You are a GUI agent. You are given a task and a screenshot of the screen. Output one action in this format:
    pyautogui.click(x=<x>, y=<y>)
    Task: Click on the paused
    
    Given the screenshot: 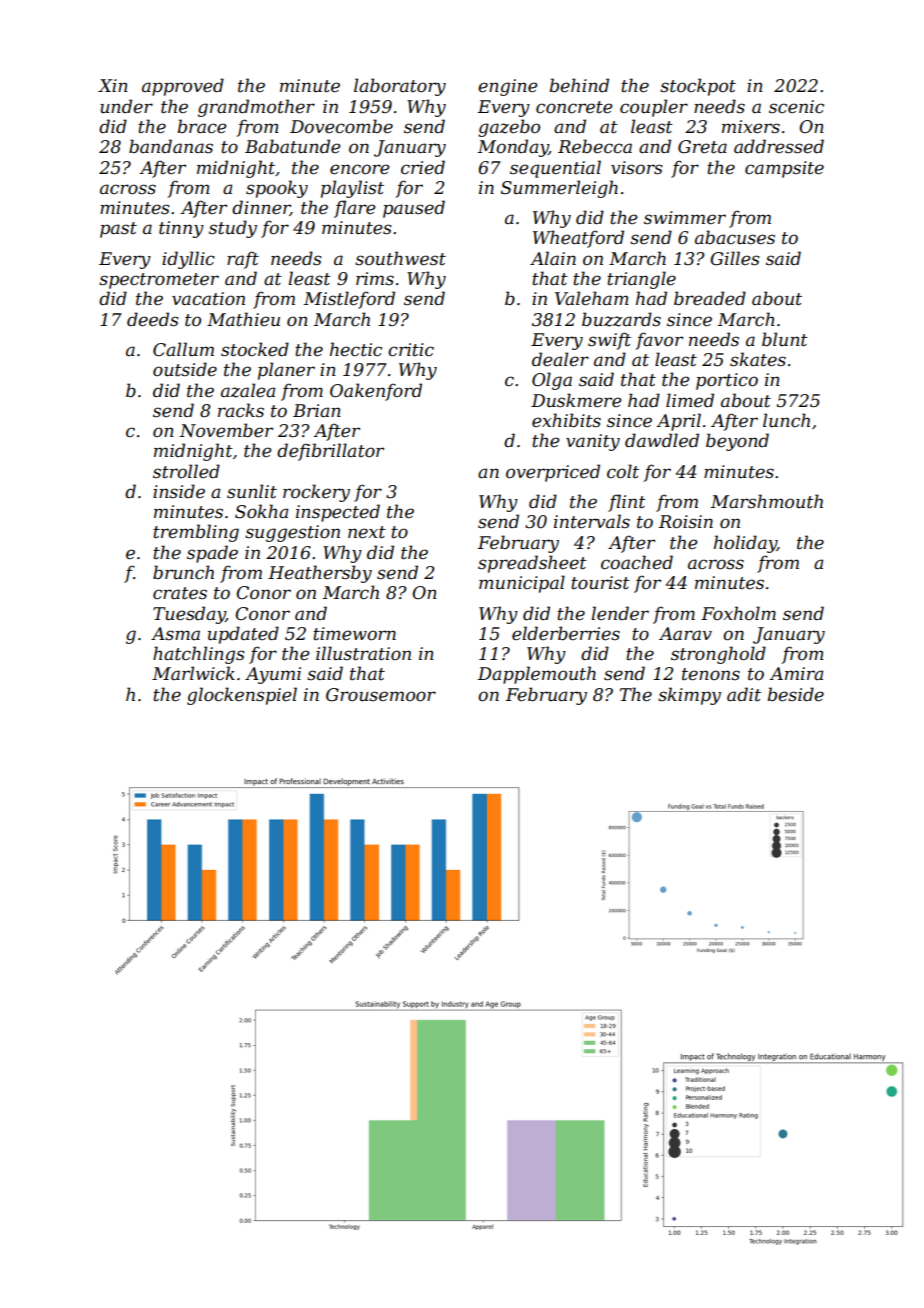 What is the action you would take?
    pyautogui.click(x=414, y=209)
